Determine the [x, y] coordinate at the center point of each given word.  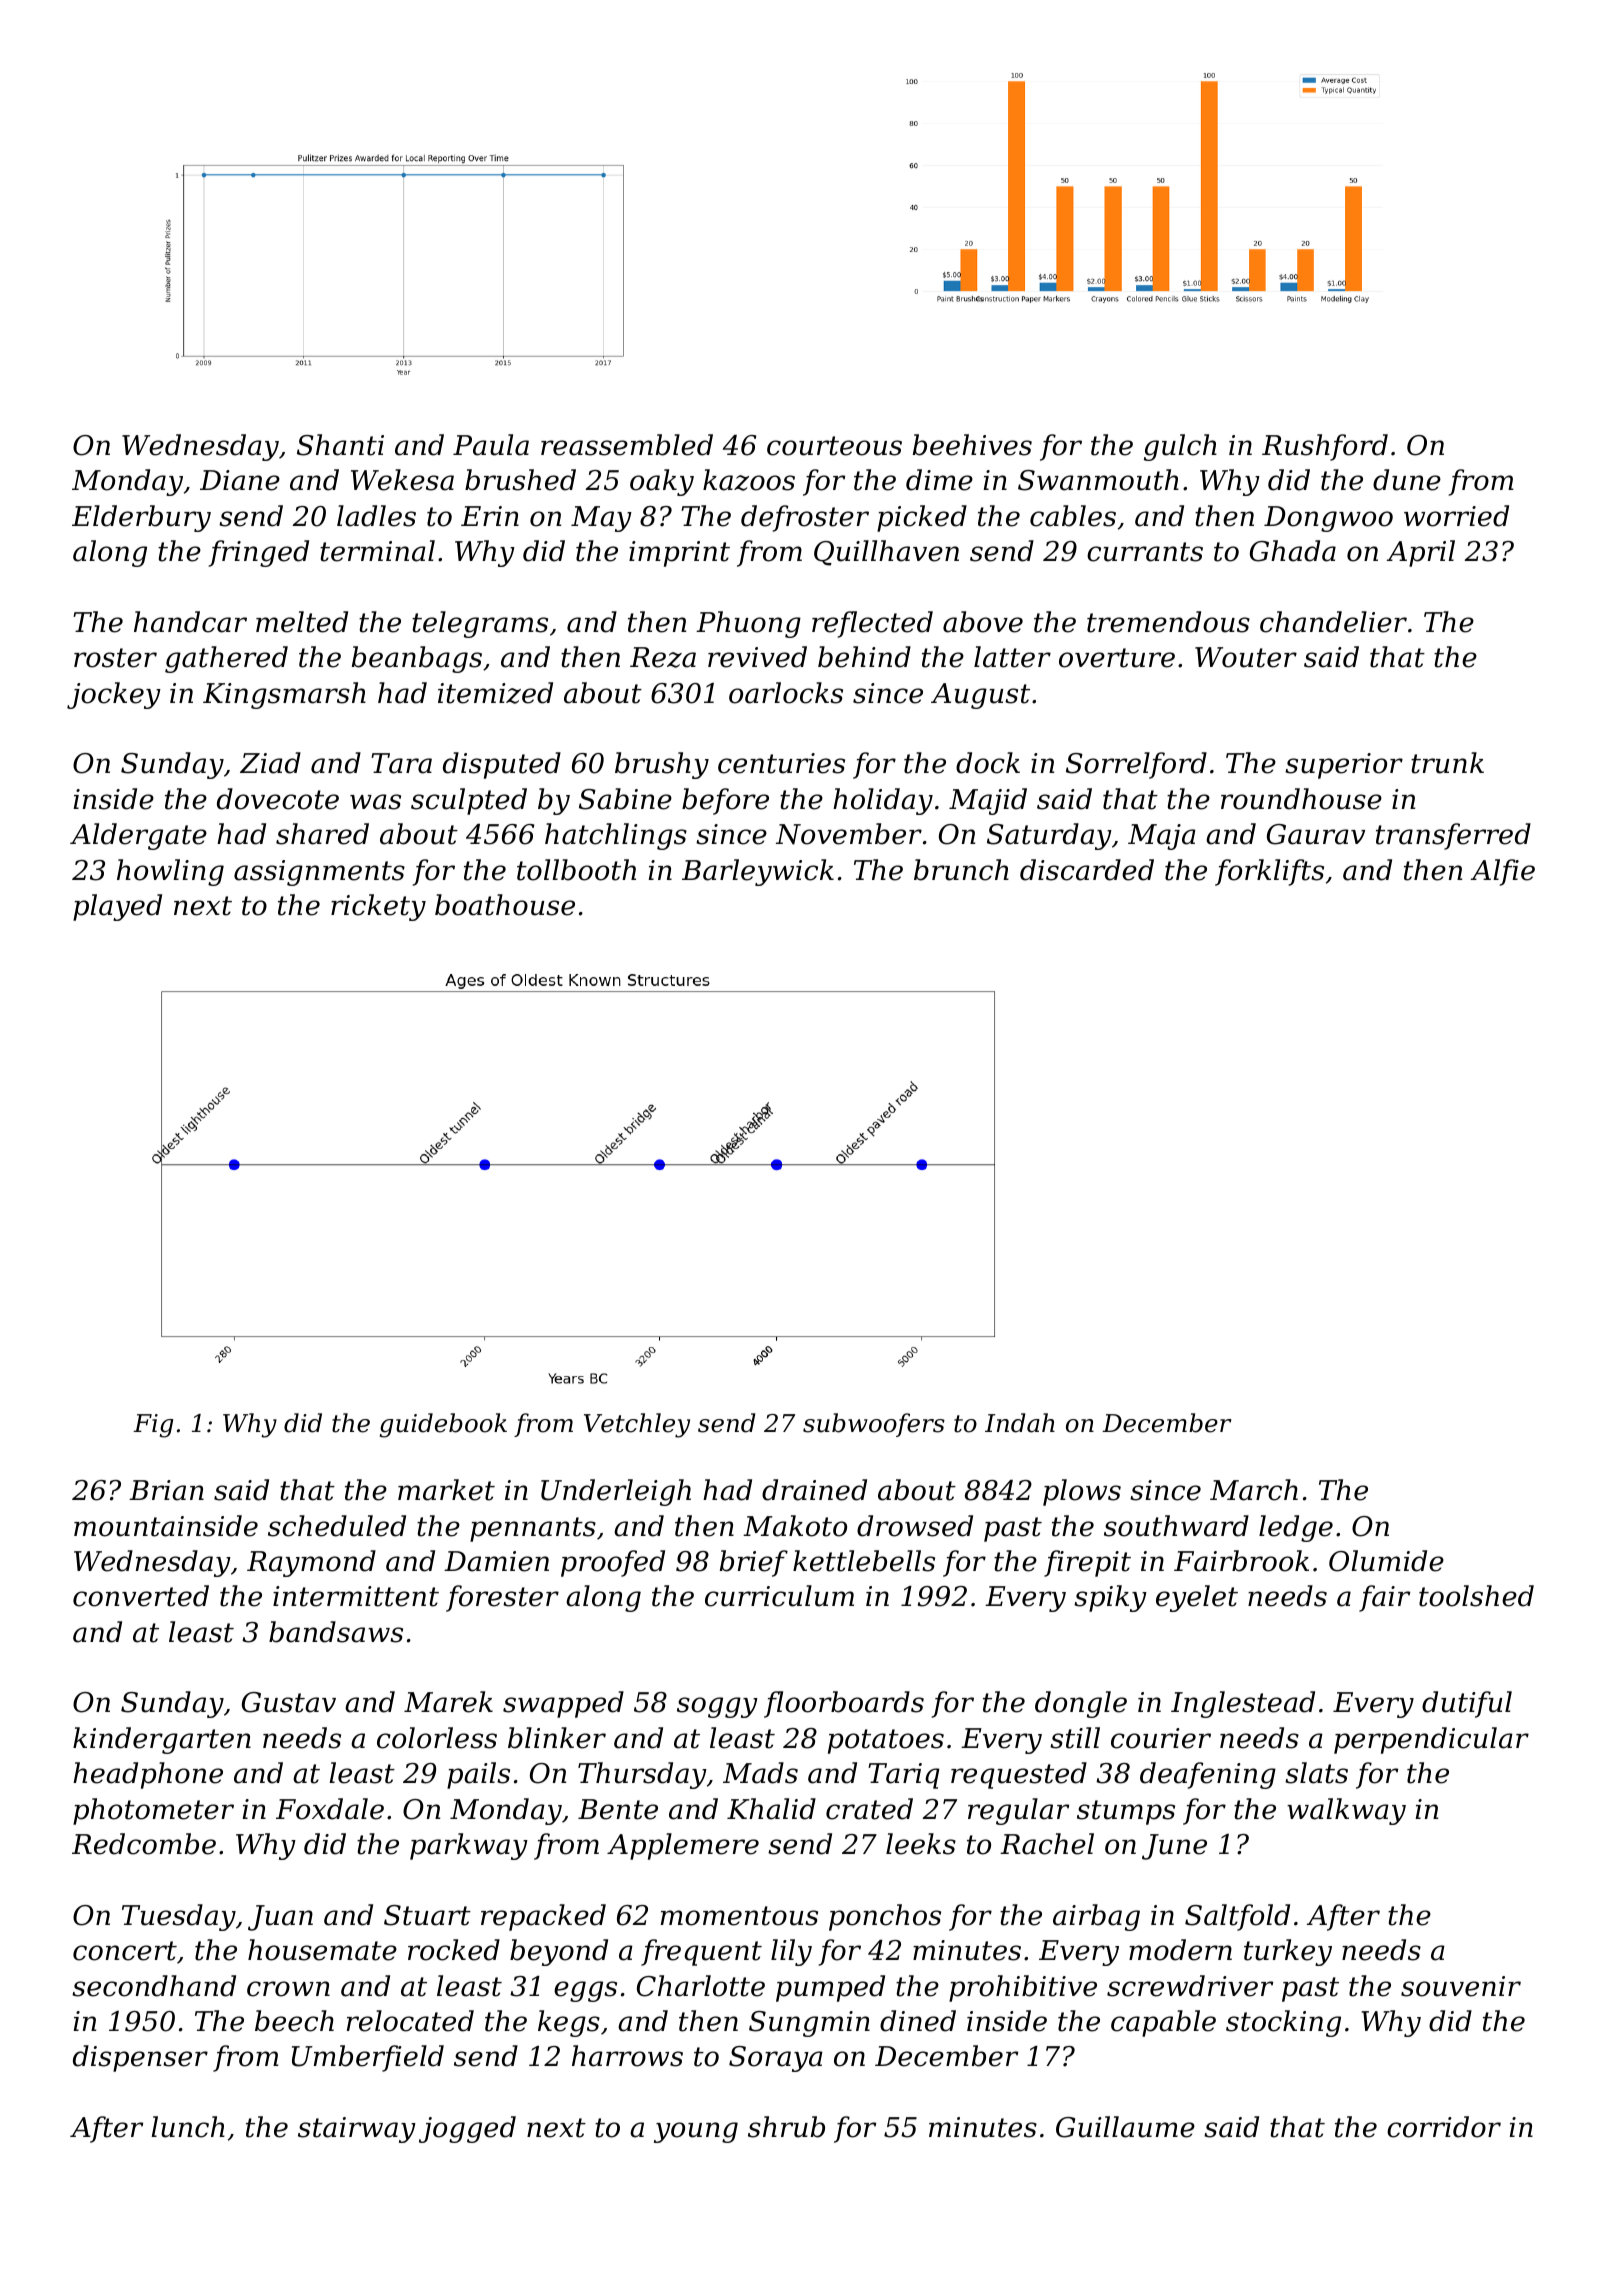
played [117, 907]
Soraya [776, 2059]
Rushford [1325, 447]
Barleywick [758, 872]
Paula [491, 445]
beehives [972, 445]
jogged [467, 2129]
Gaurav [1316, 834]
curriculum [779, 1596]
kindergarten [162, 1740]
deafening [1208, 1775]
